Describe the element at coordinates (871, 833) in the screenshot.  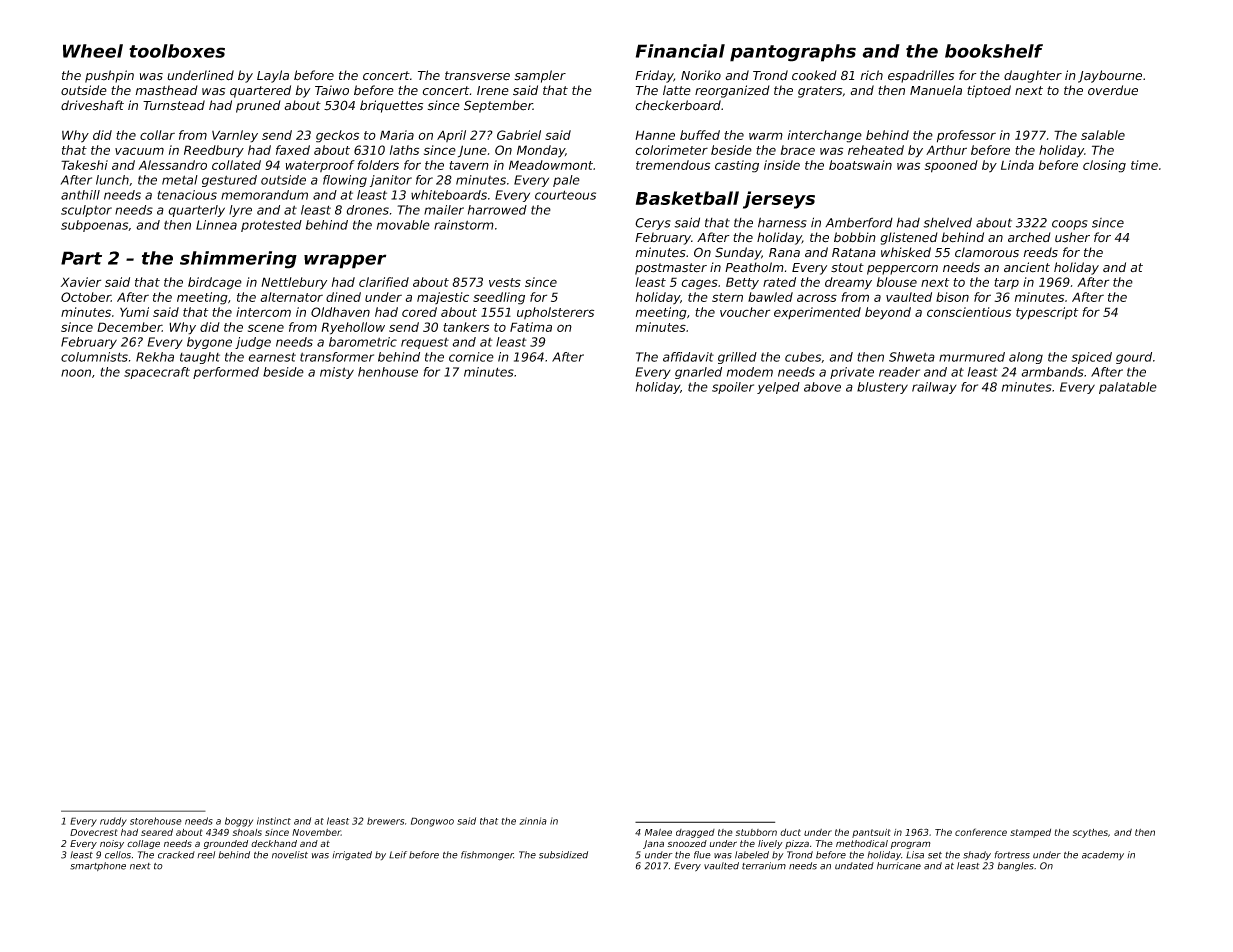
I see `pantsuit` at that location.
